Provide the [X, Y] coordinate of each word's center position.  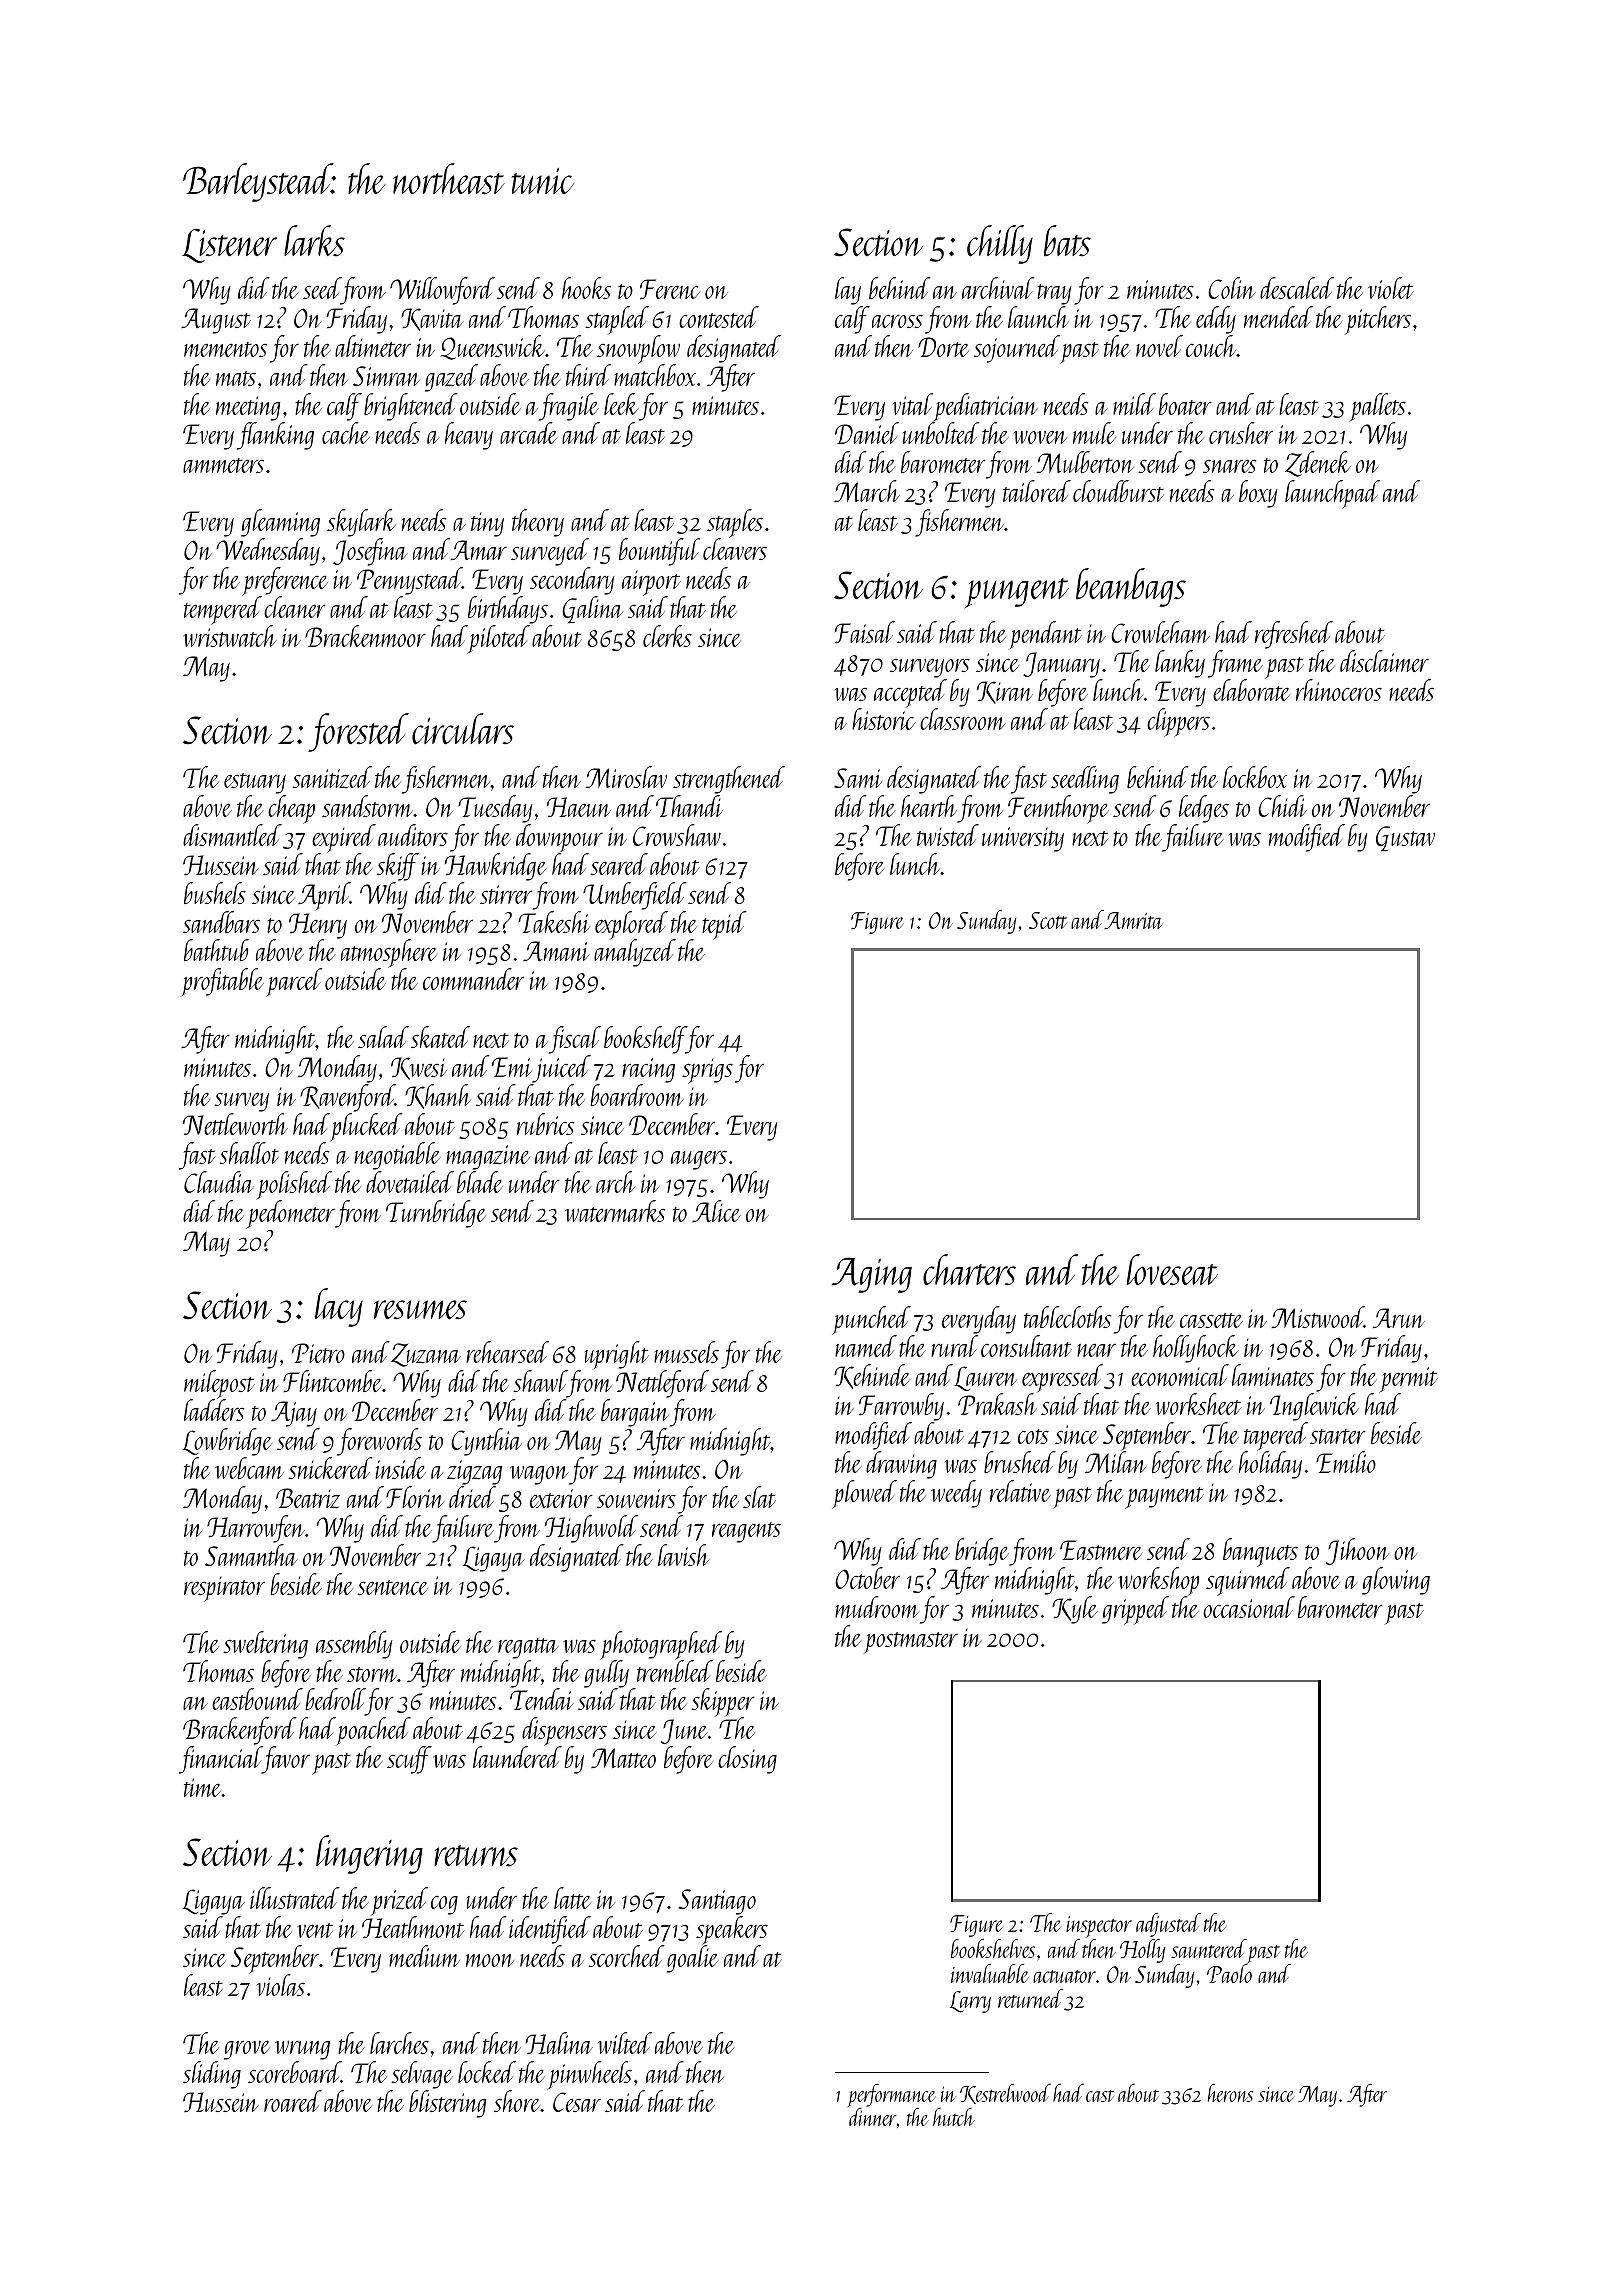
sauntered [1209, 1948]
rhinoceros [1339, 690]
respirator [224, 1589]
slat [759, 1497]
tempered [223, 610]
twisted [948, 835]
